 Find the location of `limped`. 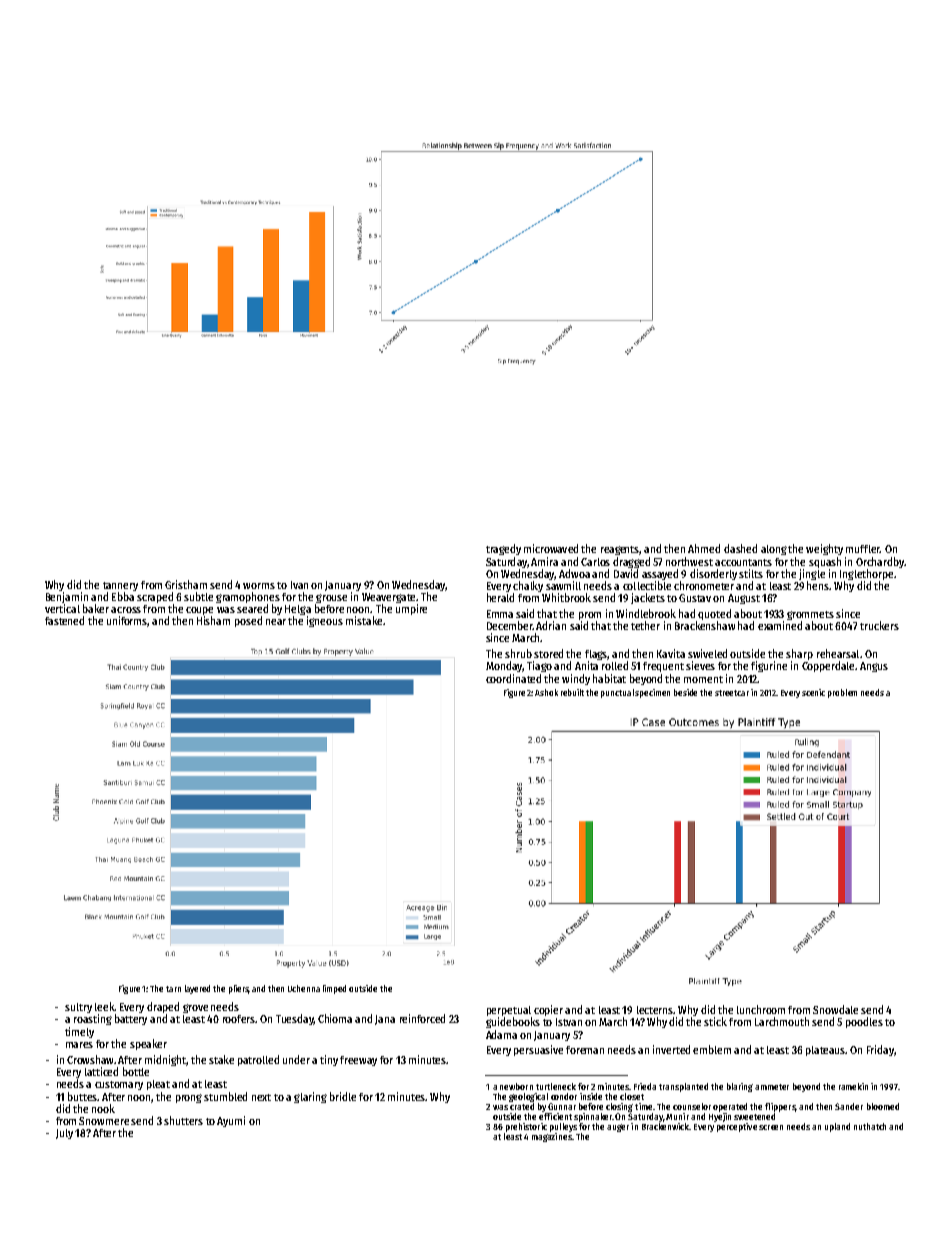

limped is located at coordinates (334, 989).
